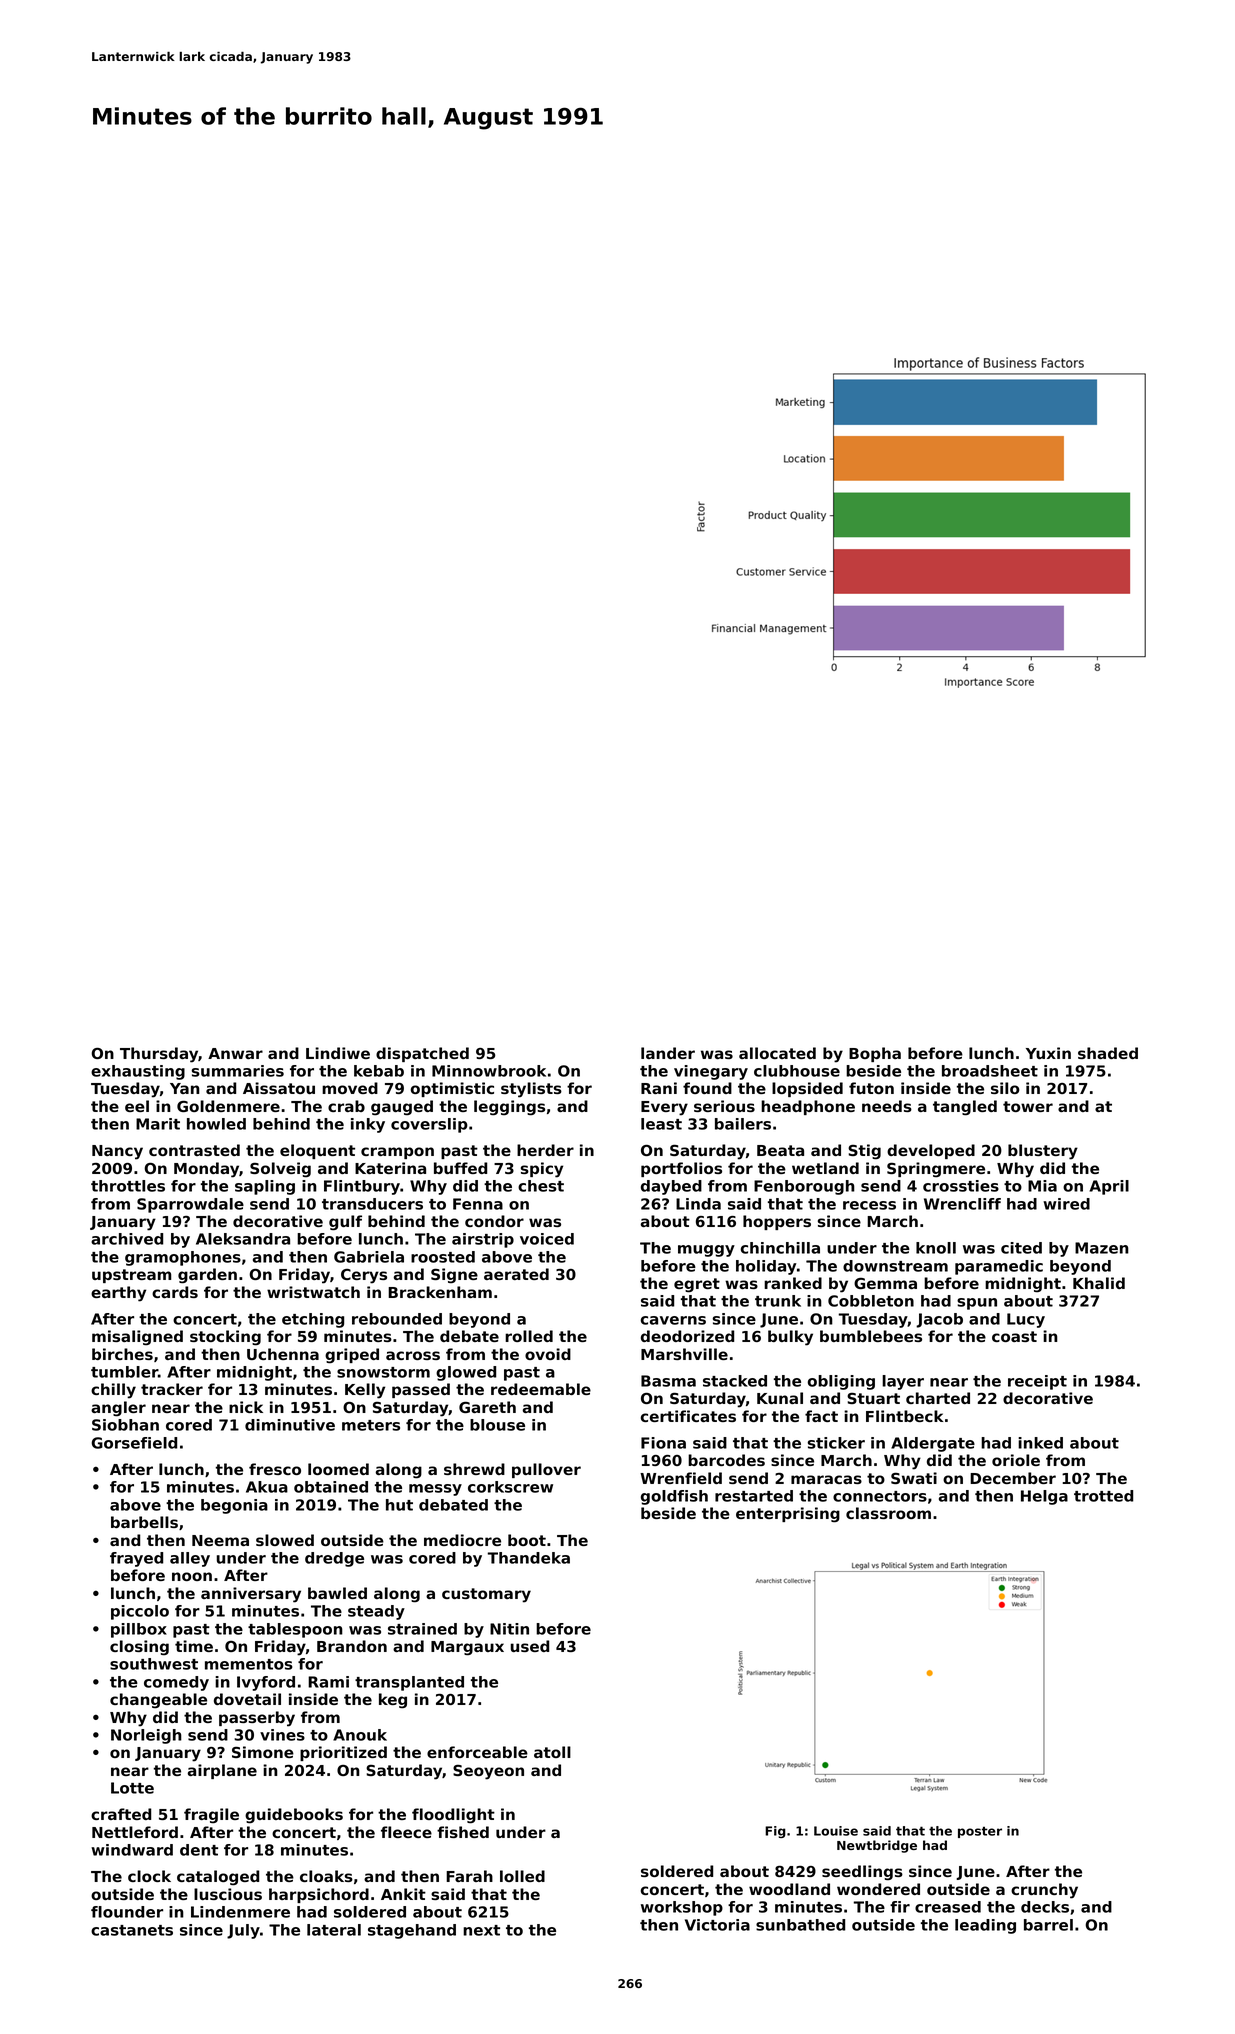  Describe the element at coordinates (777, 1053) in the image. I see `allocated` at that location.
